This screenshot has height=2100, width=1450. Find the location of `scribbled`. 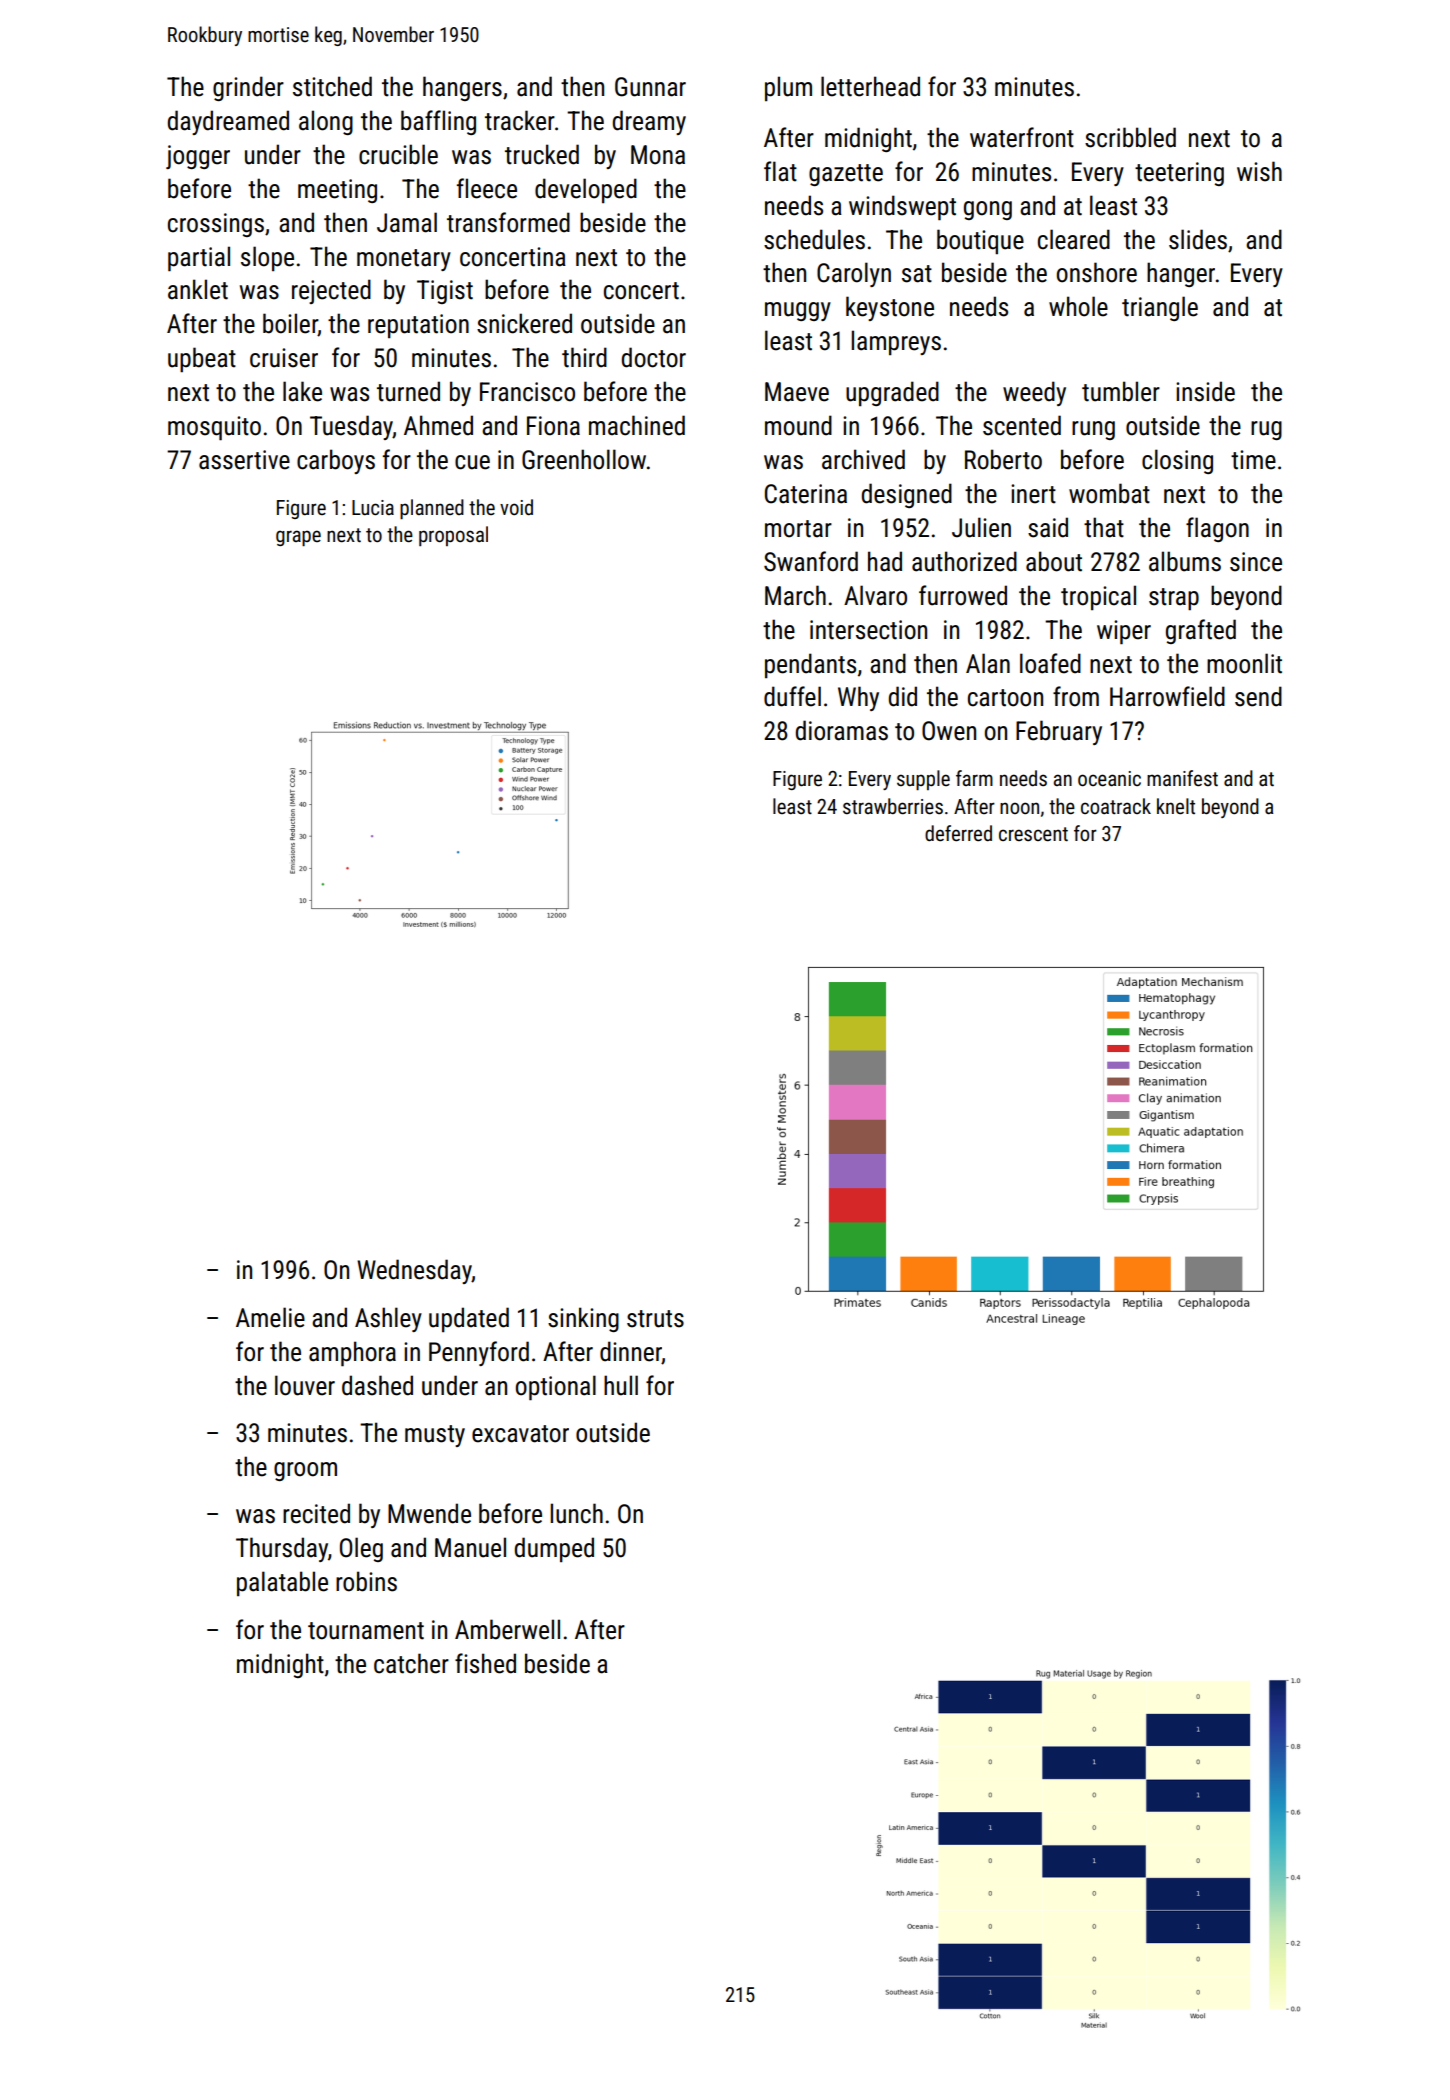

scribbled is located at coordinates (1130, 137).
